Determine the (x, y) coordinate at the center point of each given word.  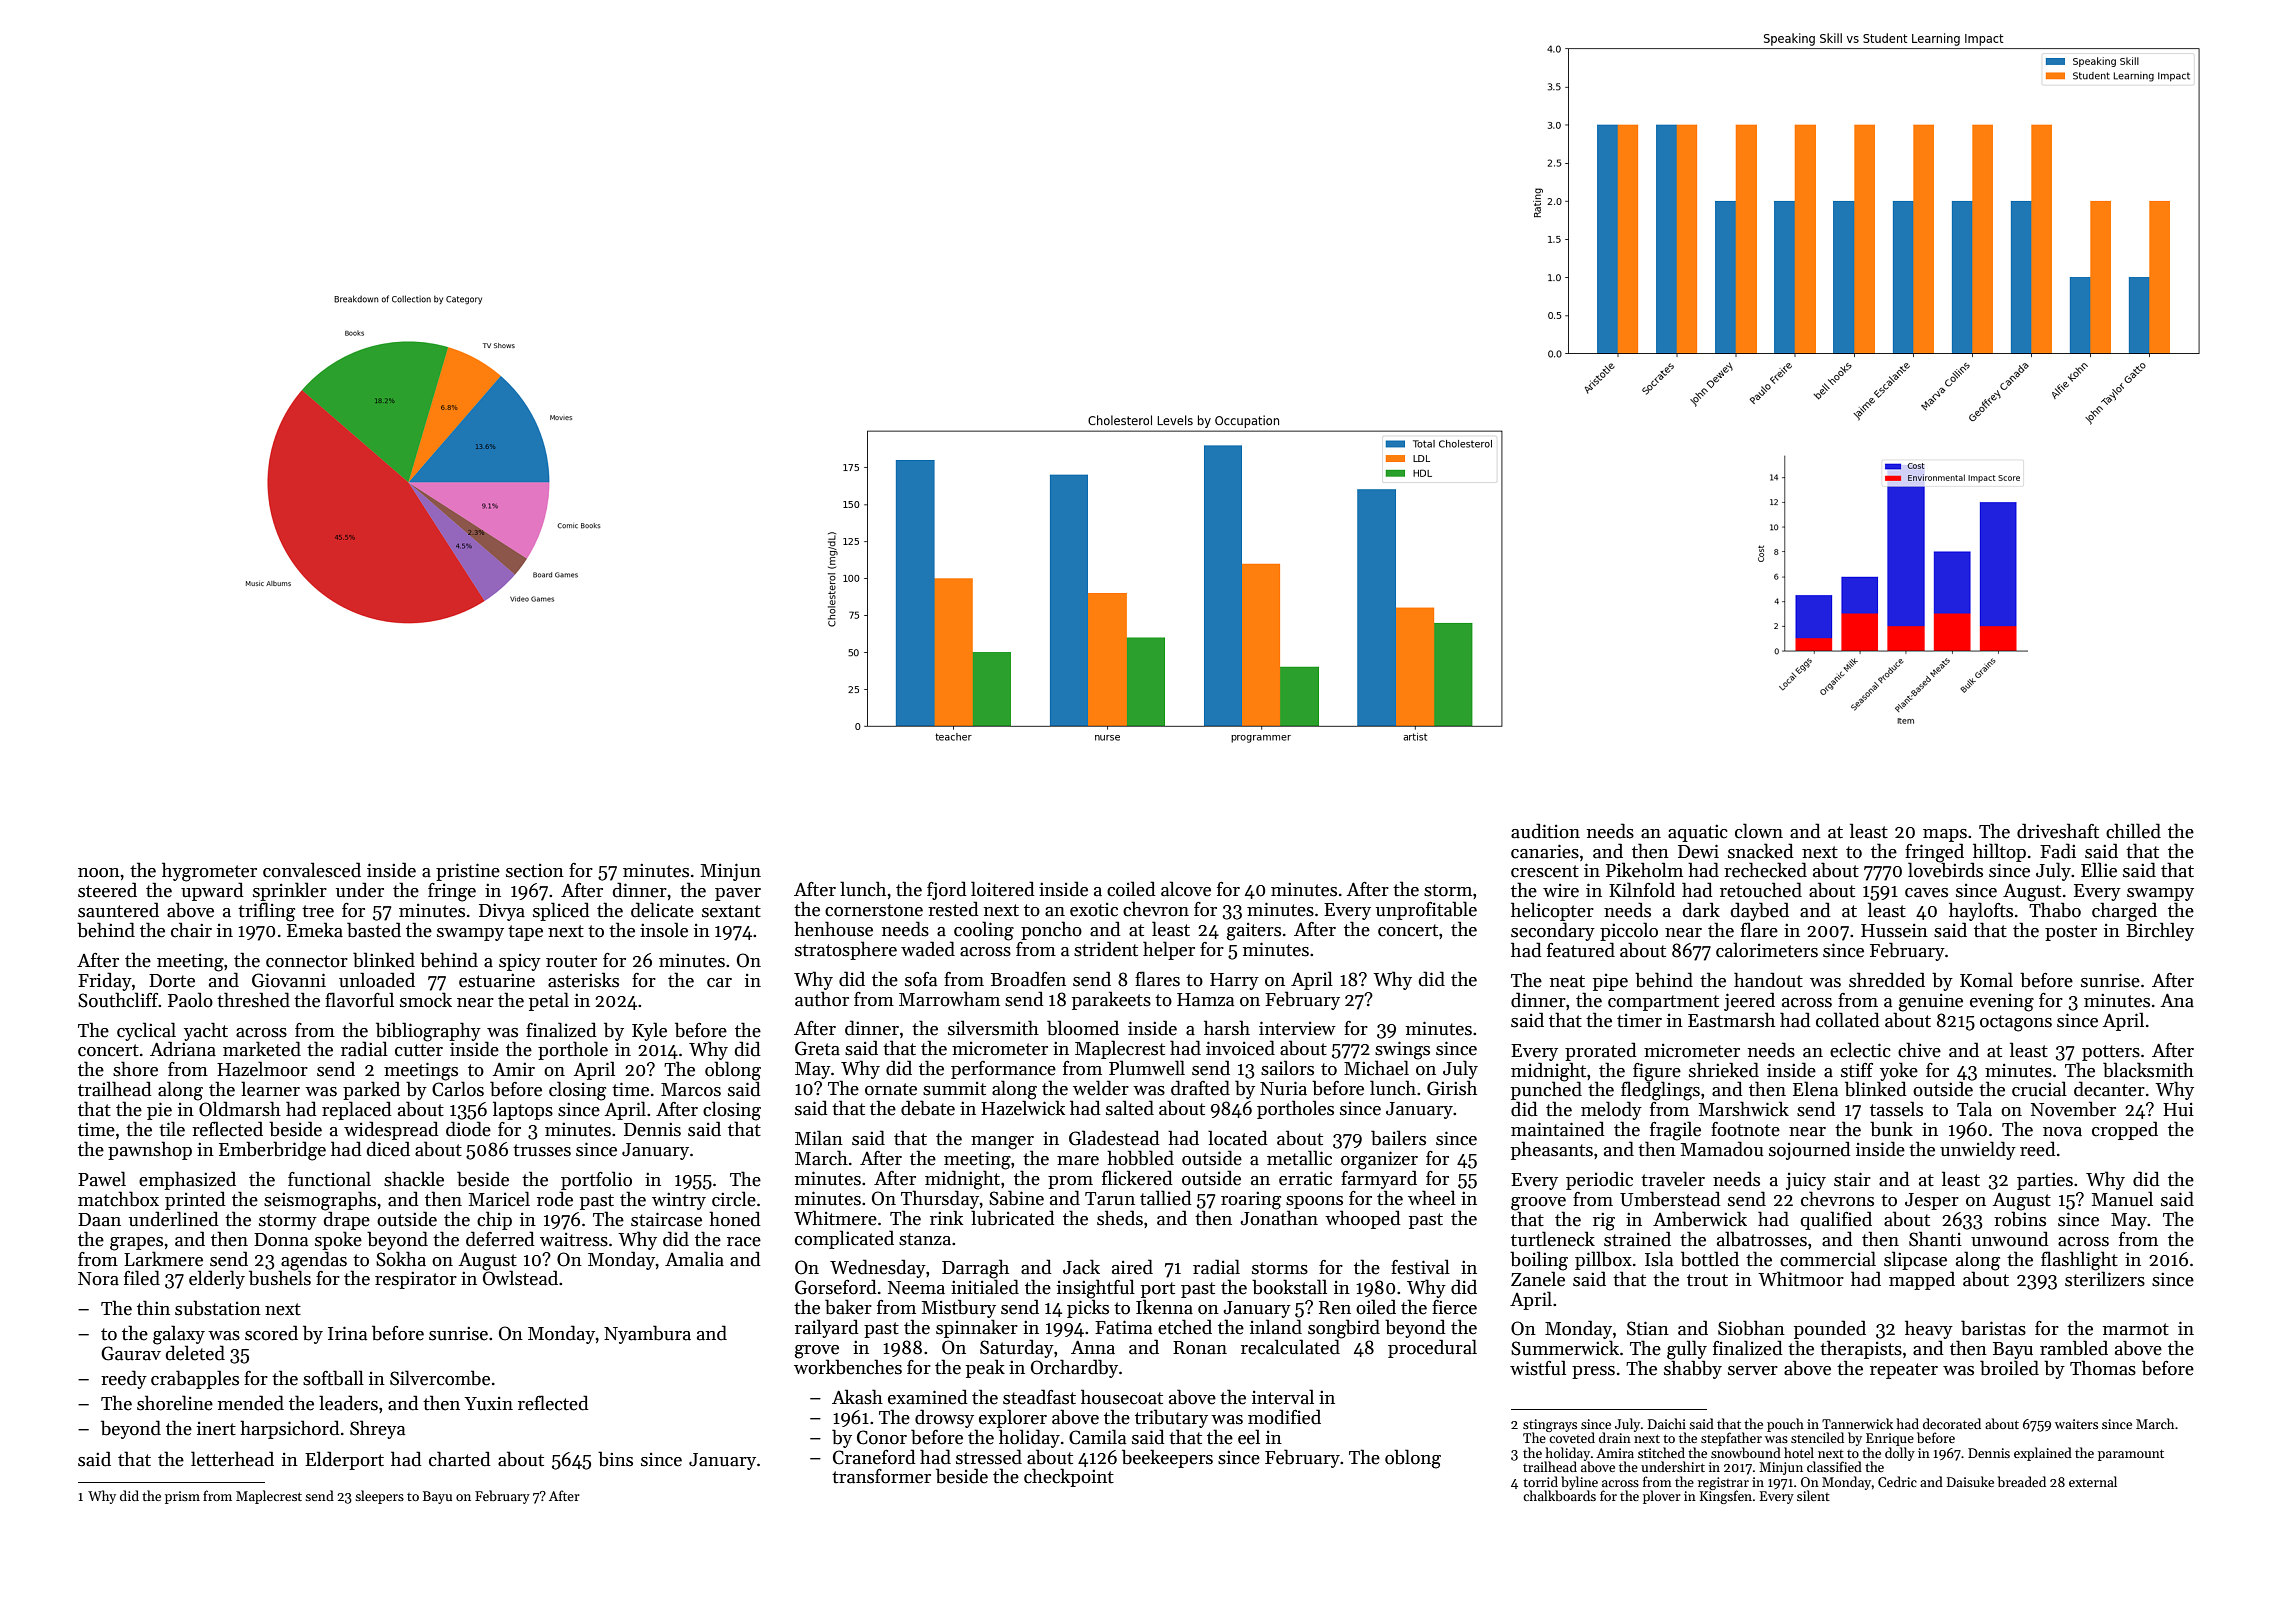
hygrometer (209, 872)
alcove (1186, 889)
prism (182, 1497)
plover (1662, 1497)
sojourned (1810, 1150)
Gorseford (836, 1287)
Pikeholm (1644, 870)
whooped (1363, 1219)
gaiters (1254, 931)
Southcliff (118, 1000)
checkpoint (1069, 1477)
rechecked (1765, 870)
